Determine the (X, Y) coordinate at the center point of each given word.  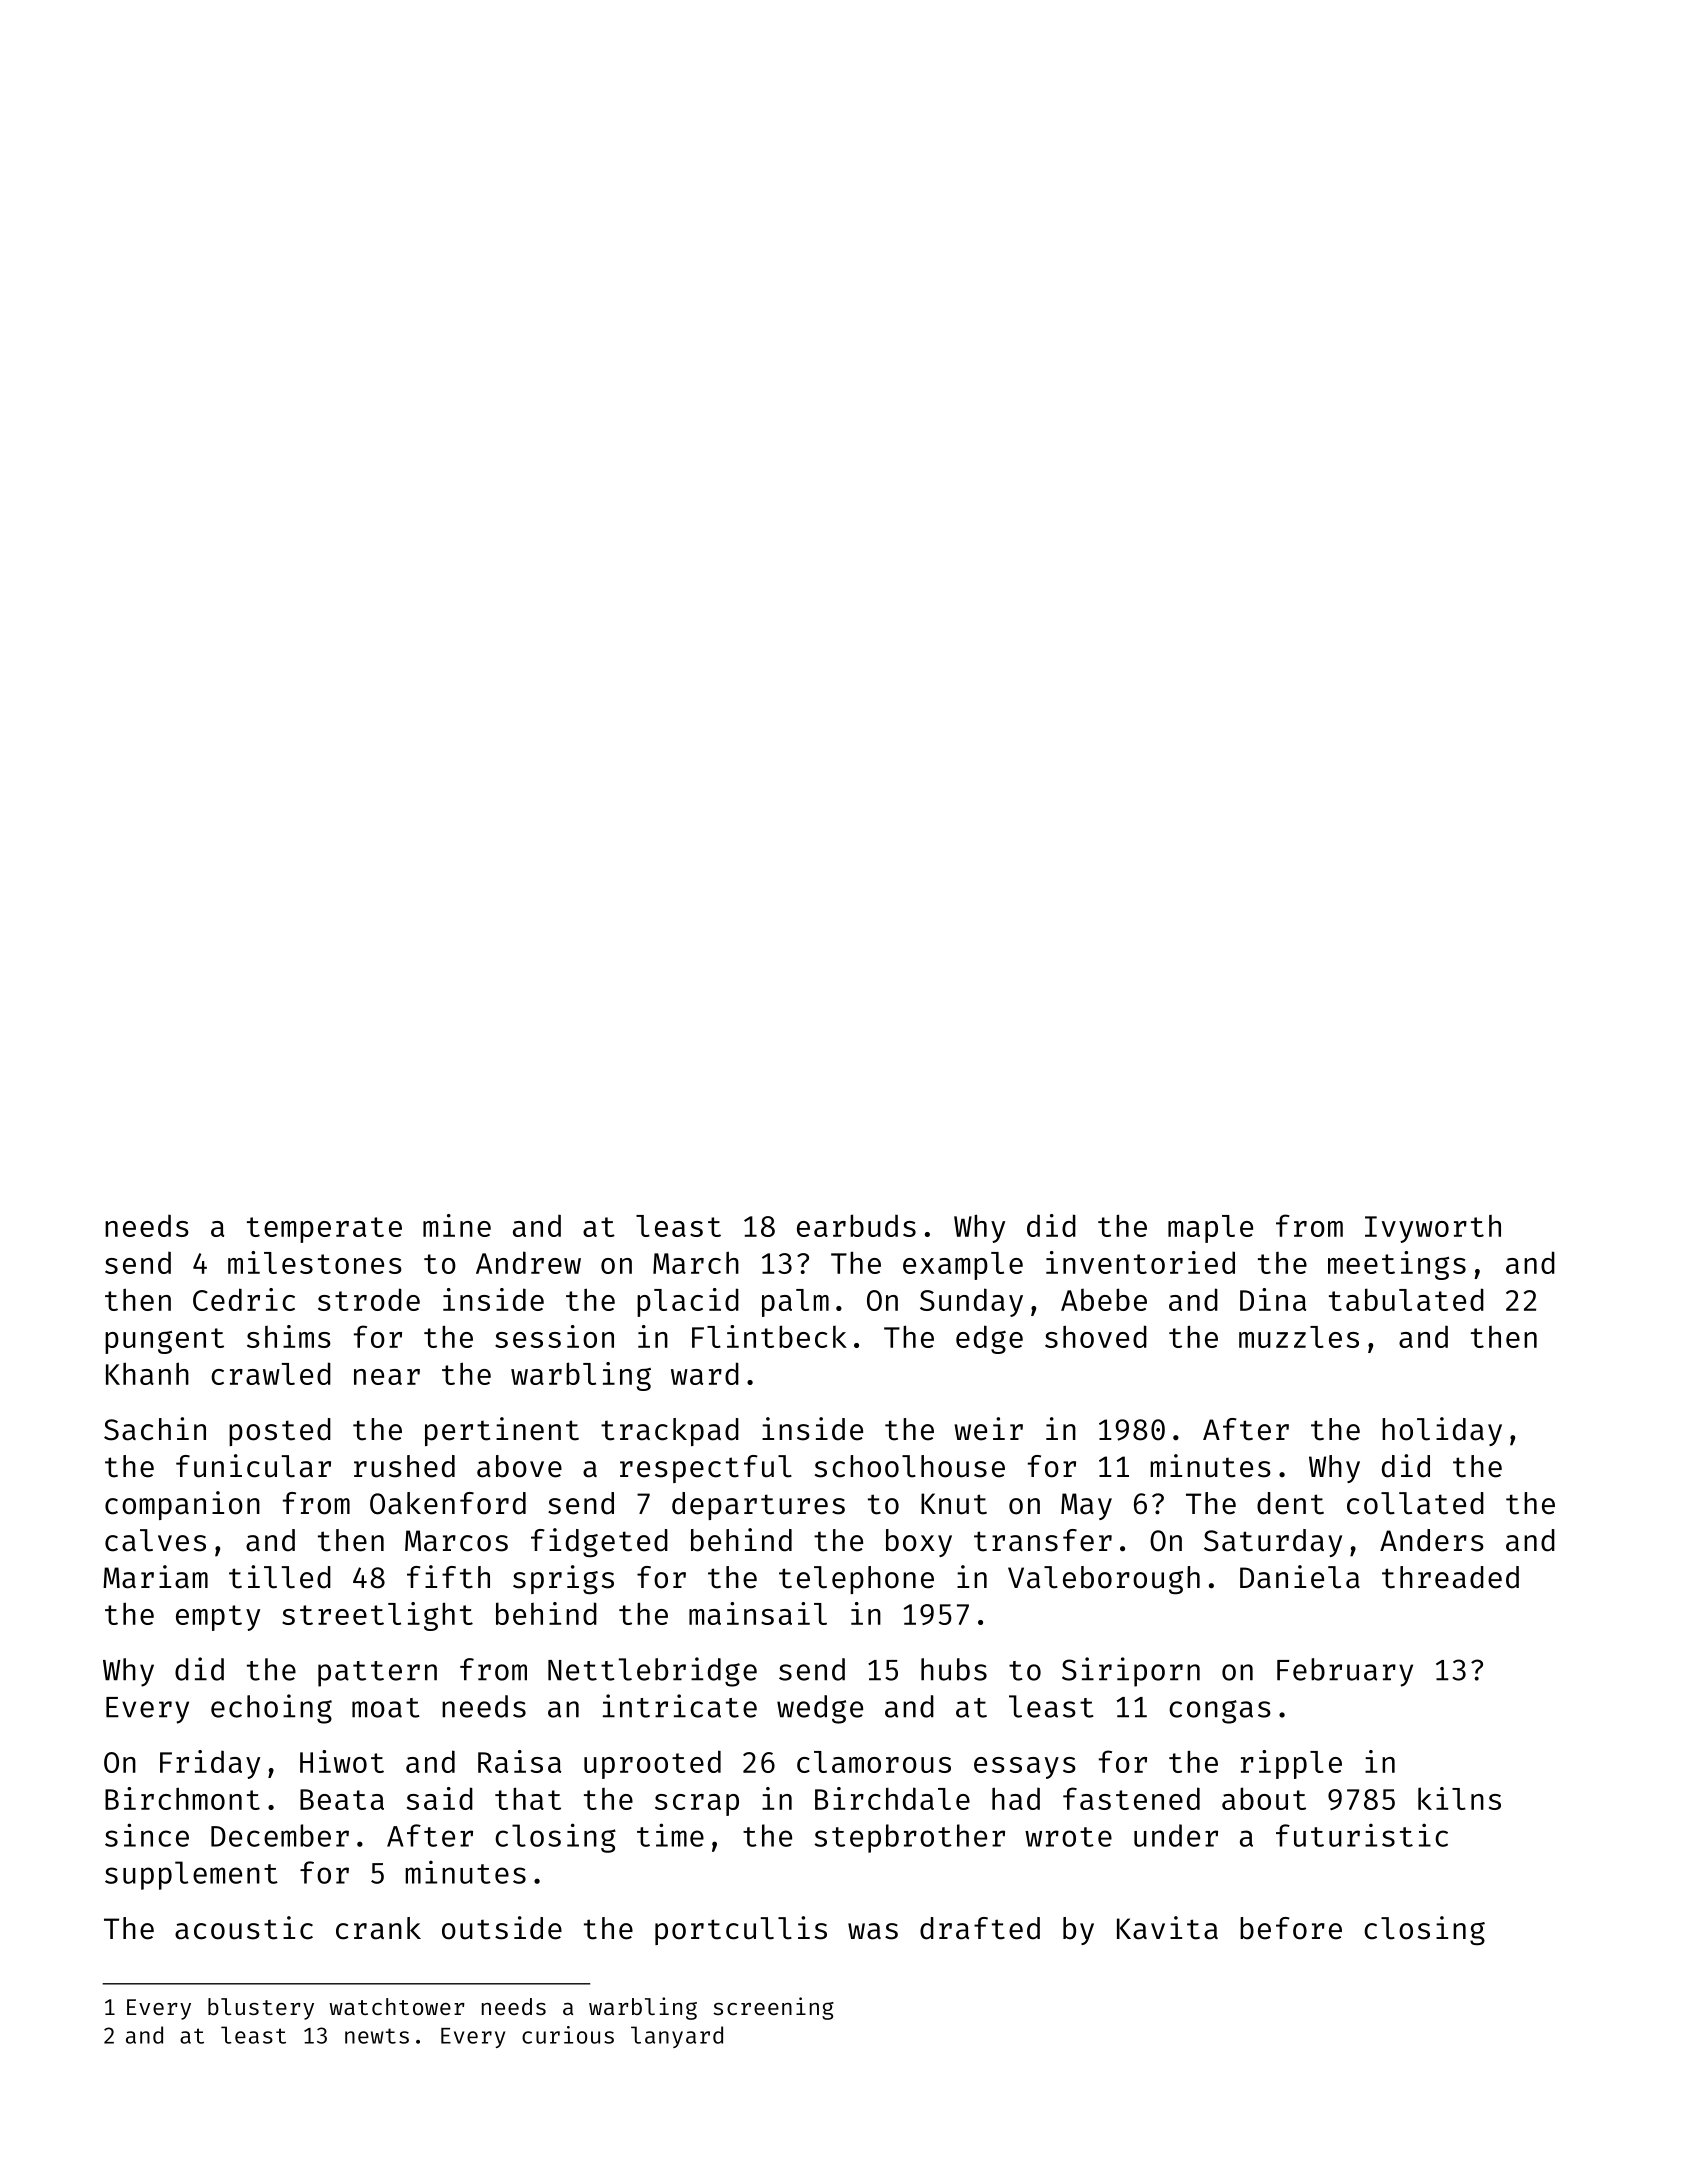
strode (369, 1299)
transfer (1043, 1540)
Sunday (971, 1302)
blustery (261, 2009)
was (873, 1931)
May (1086, 1506)
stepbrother (909, 1838)
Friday (210, 1764)
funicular (253, 1466)
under (1176, 1835)
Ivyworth (1433, 1229)
